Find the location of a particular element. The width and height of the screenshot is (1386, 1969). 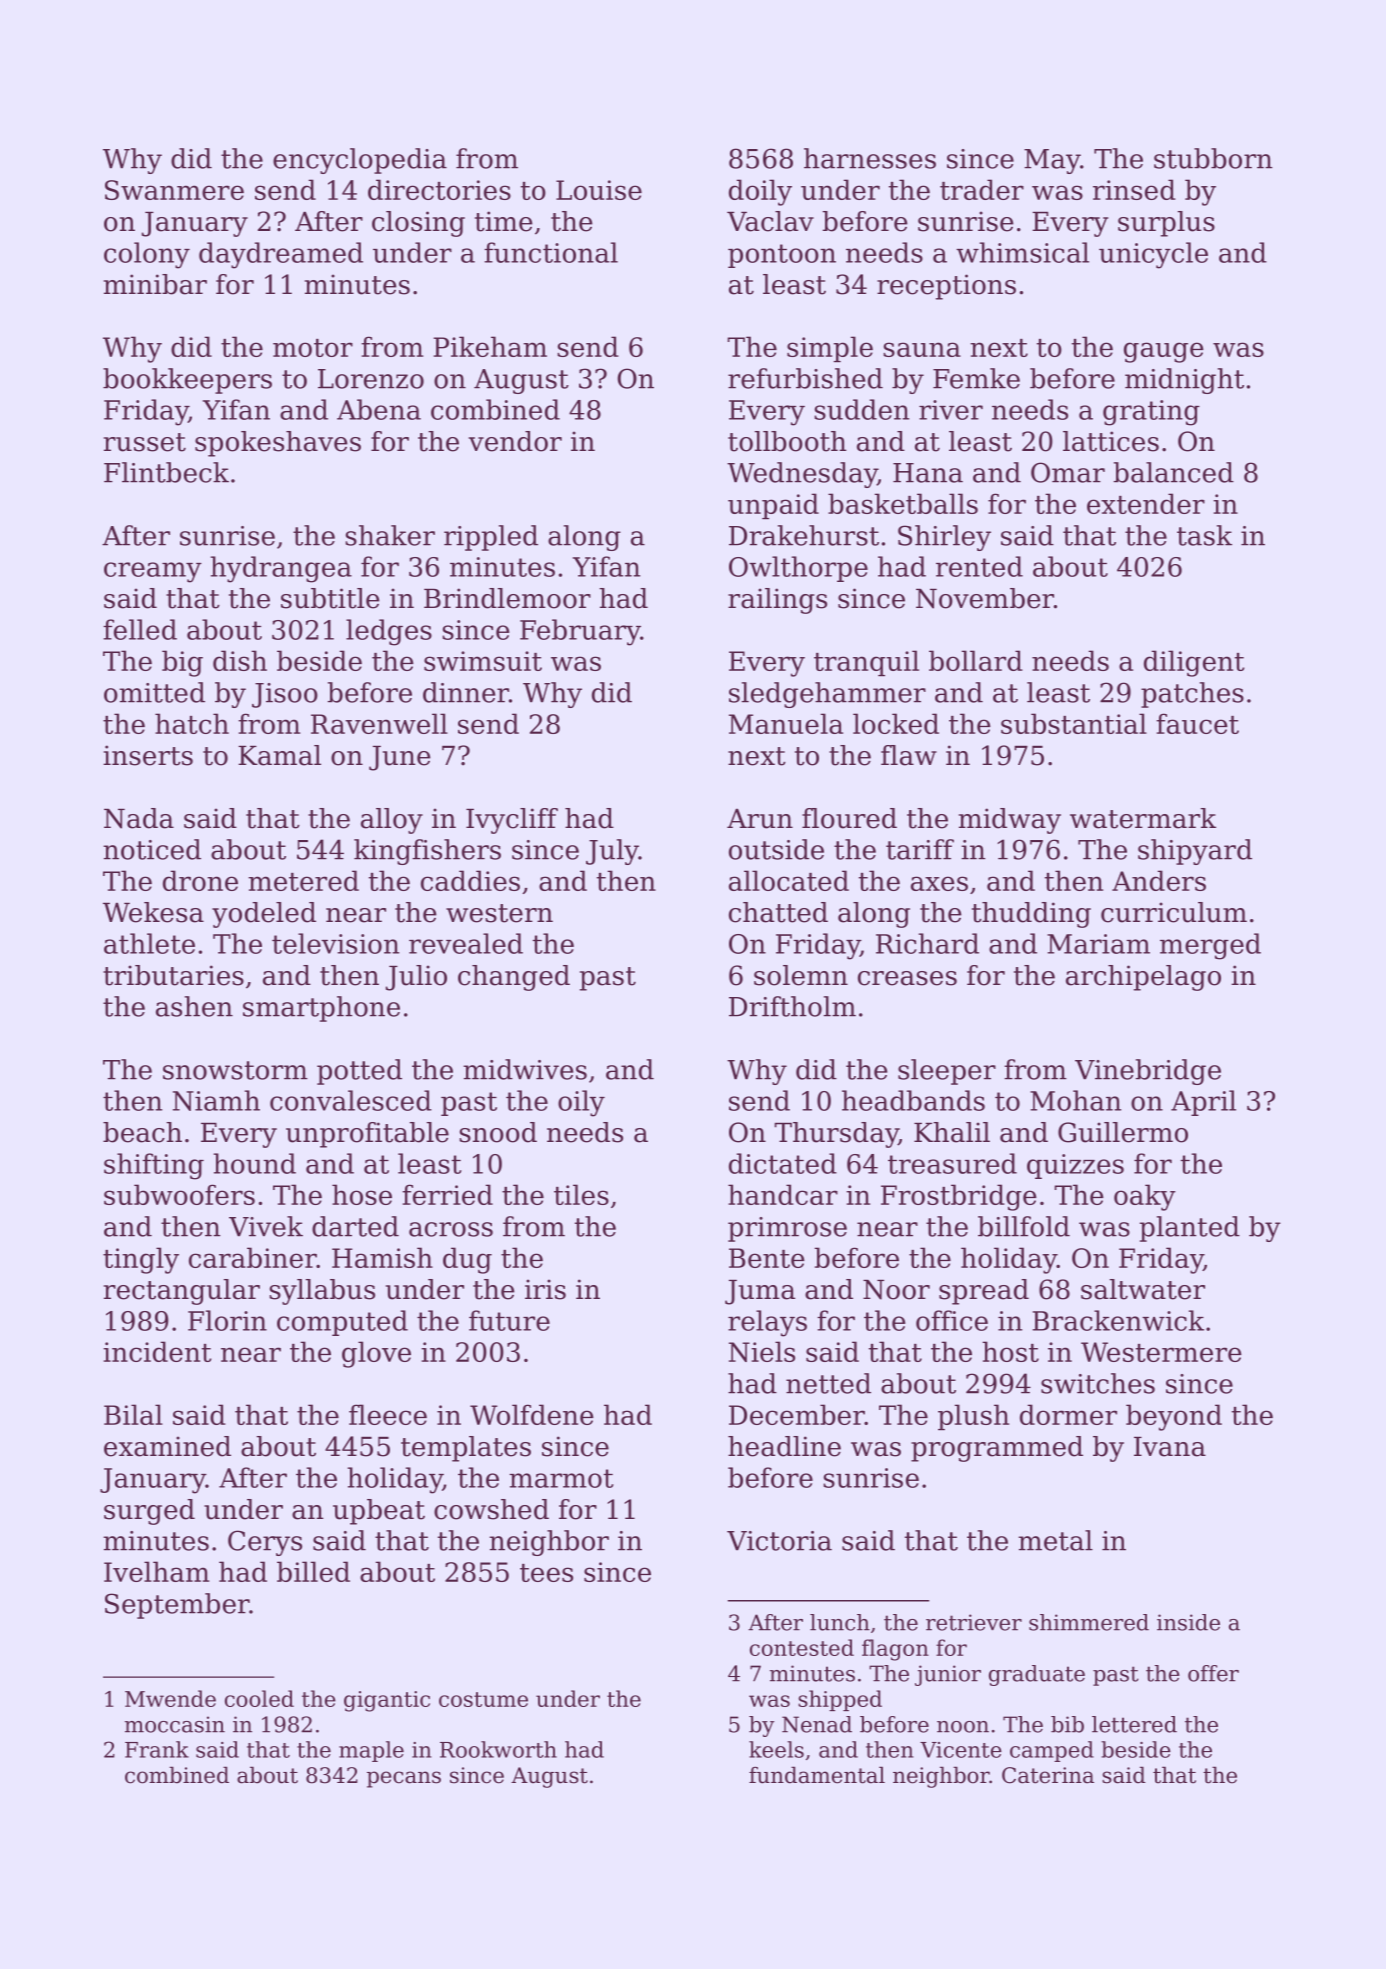

faucet is located at coordinates (1197, 723).
